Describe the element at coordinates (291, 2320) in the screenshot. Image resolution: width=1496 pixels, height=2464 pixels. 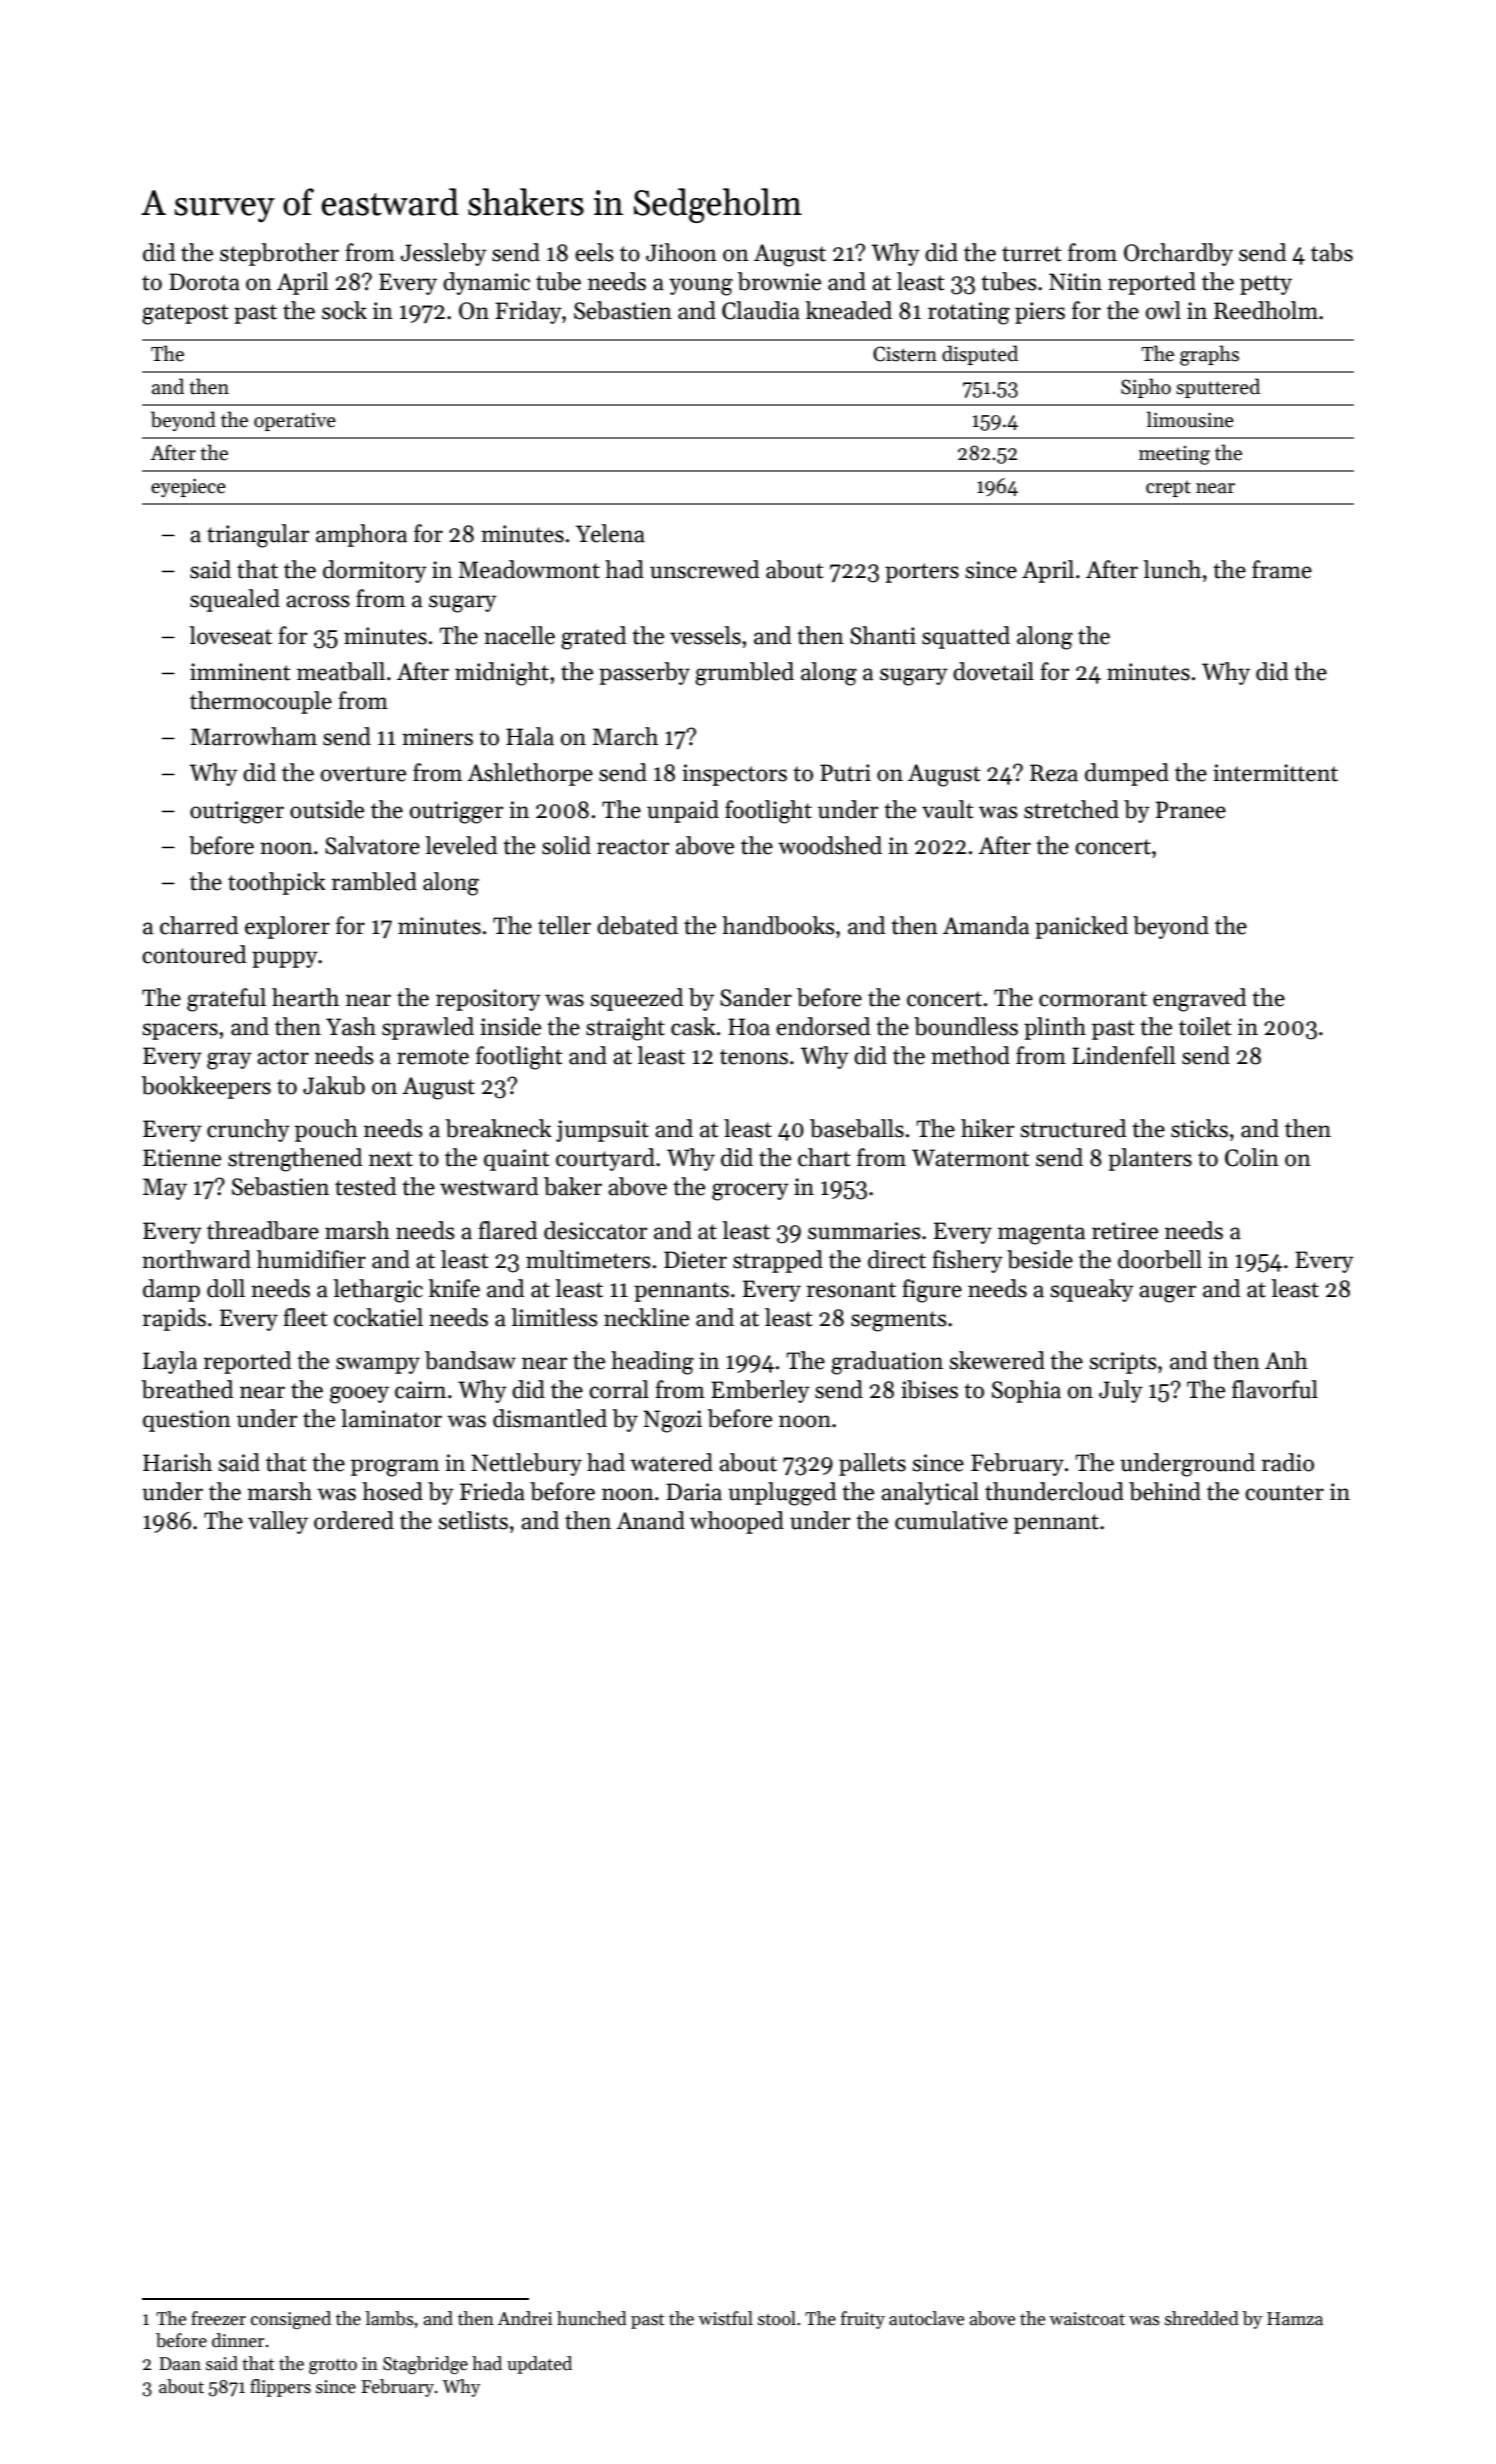
I see `consigned` at that location.
